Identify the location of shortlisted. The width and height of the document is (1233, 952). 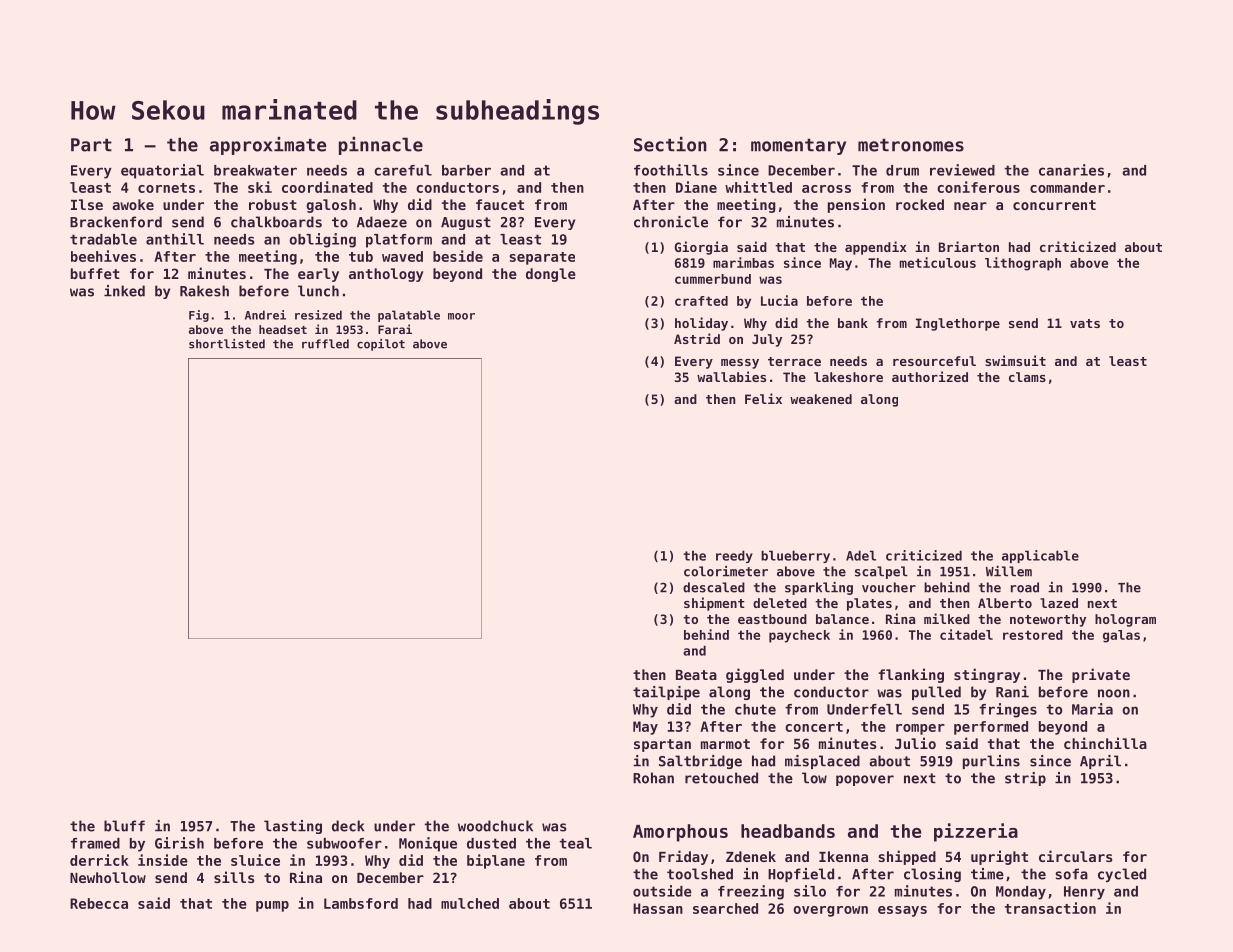
(227, 344).
